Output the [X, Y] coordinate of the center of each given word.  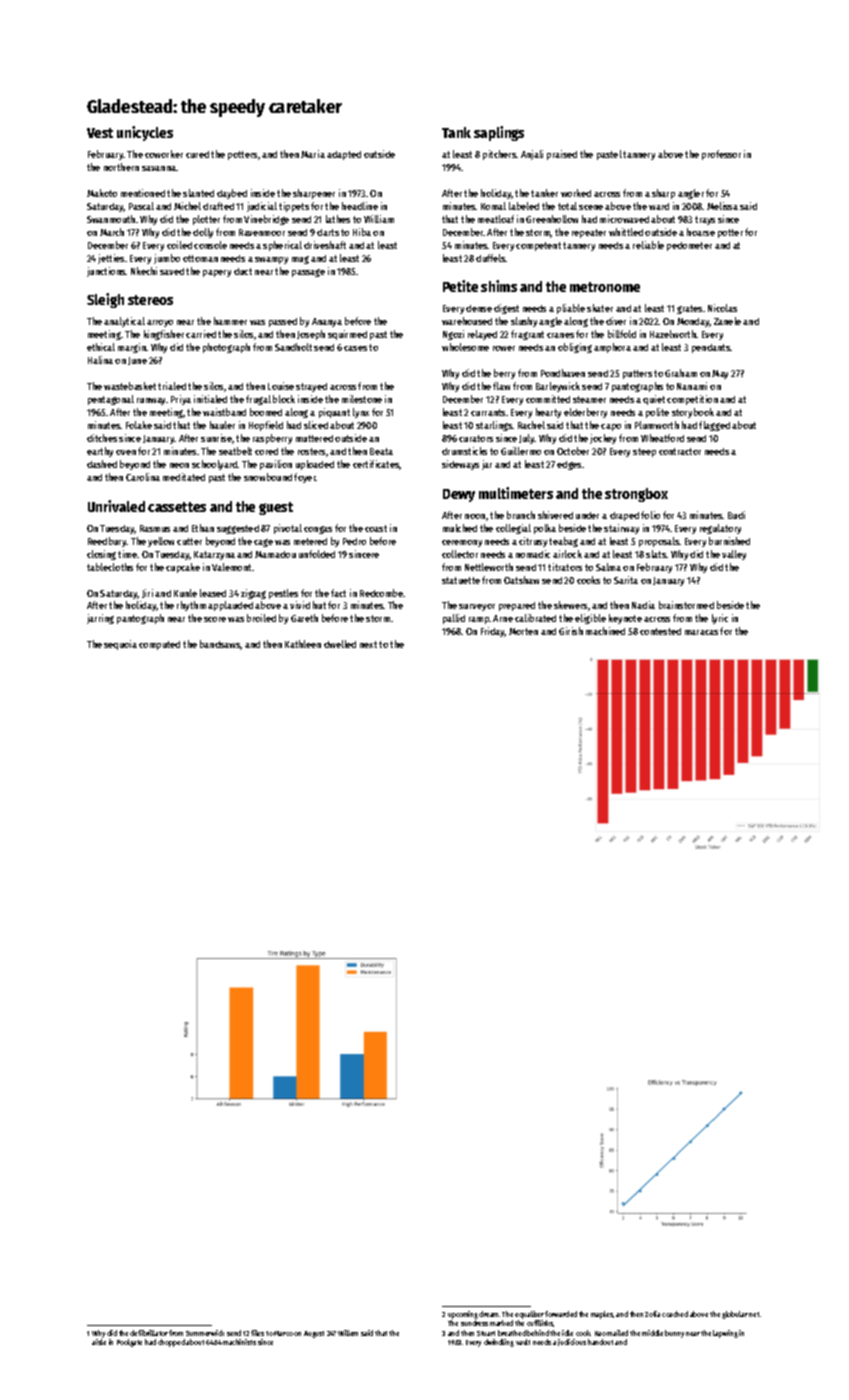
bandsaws [220, 645]
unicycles [145, 133]
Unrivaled [116, 506]
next [368, 644]
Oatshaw [521, 580]
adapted [344, 155]
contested [660, 631]
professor [721, 155]
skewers [570, 605]
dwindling [499, 1343]
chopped [171, 1343]
